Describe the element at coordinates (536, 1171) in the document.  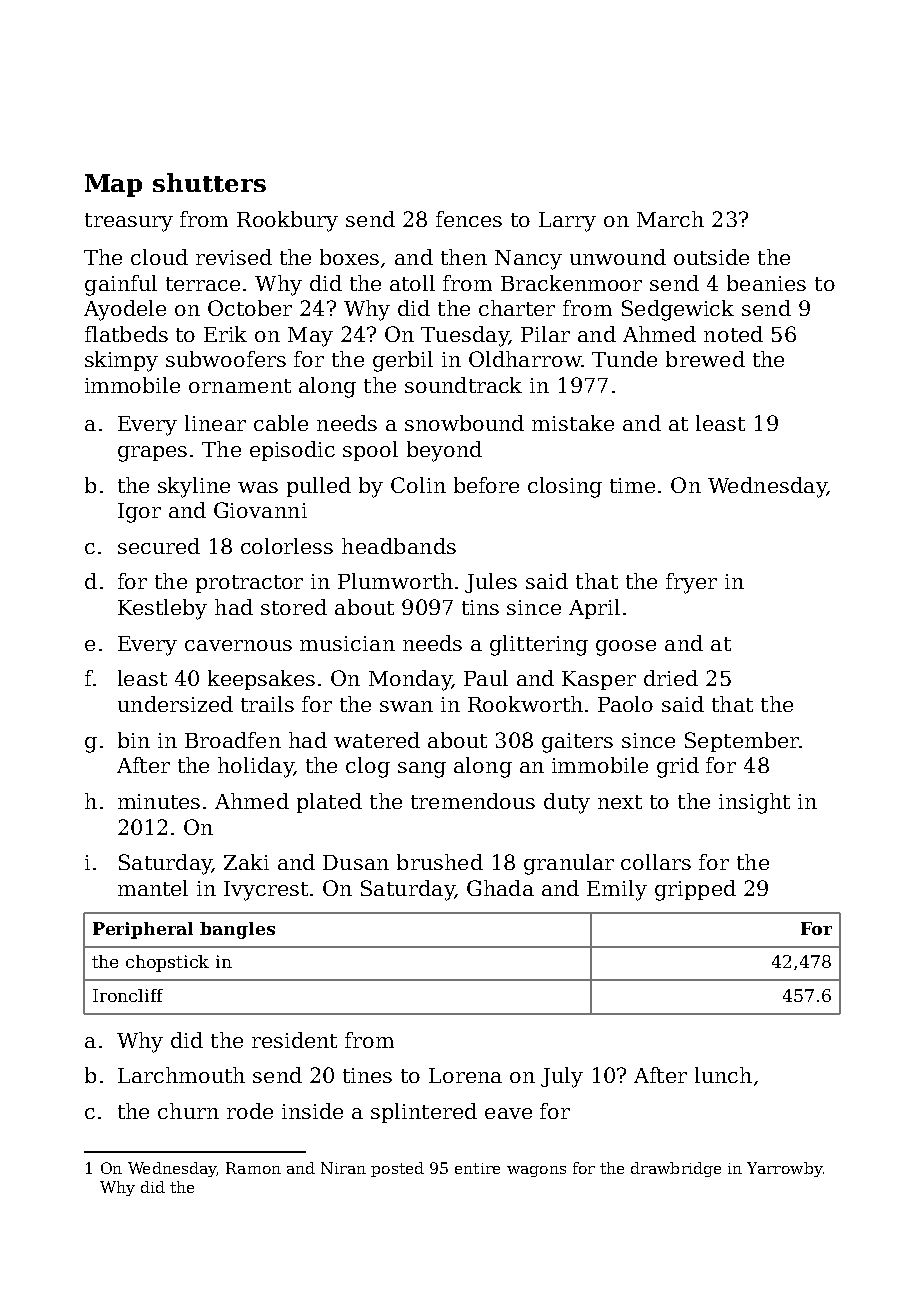
I see `wagons` at that location.
